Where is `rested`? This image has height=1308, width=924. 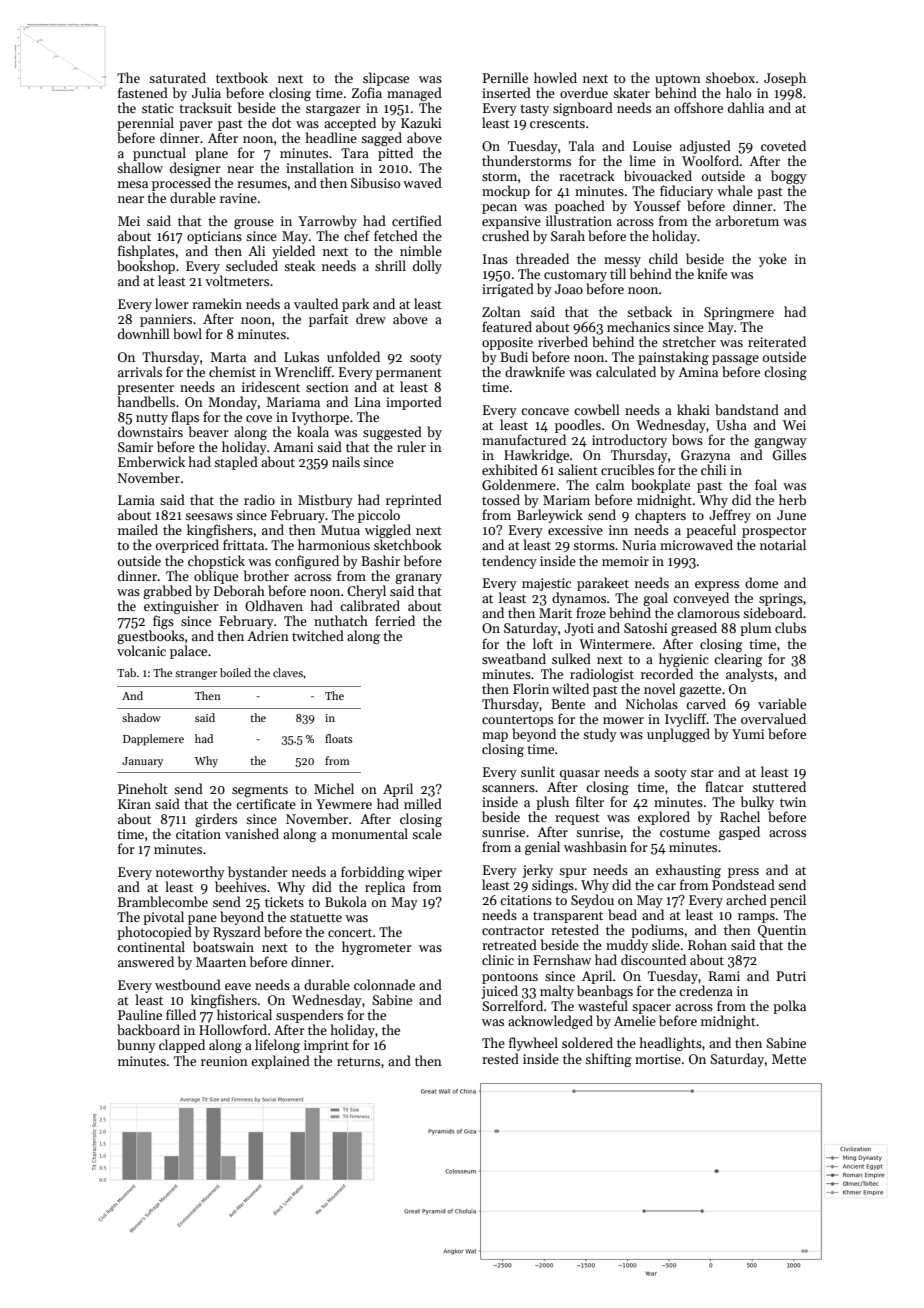
rested is located at coordinates (500, 1058).
